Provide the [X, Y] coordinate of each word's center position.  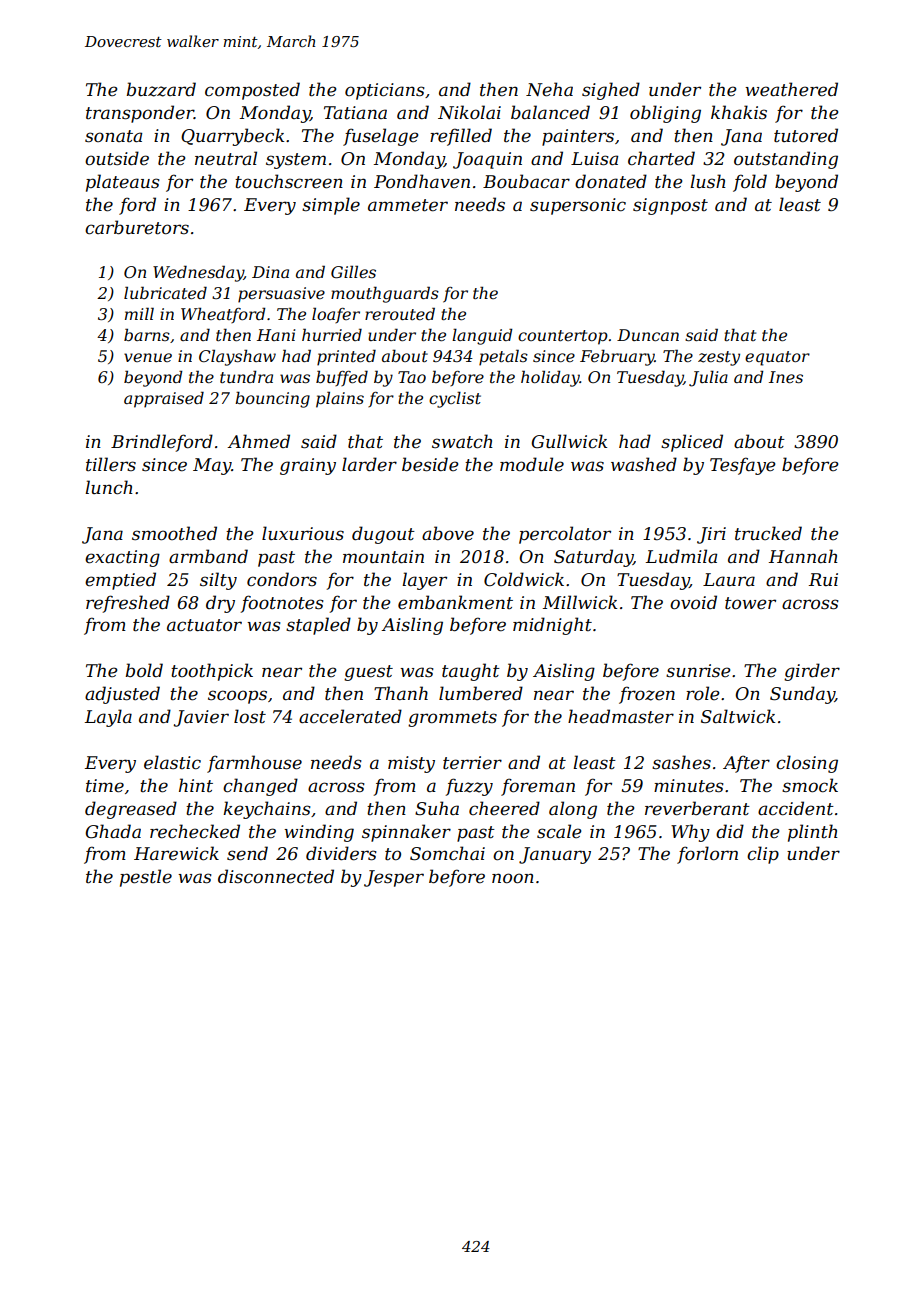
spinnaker [406, 833]
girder [812, 672]
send [247, 853]
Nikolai [469, 112]
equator [777, 358]
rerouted [400, 313]
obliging [665, 114]
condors [282, 579]
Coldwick [524, 579]
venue [148, 357]
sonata [113, 136]
